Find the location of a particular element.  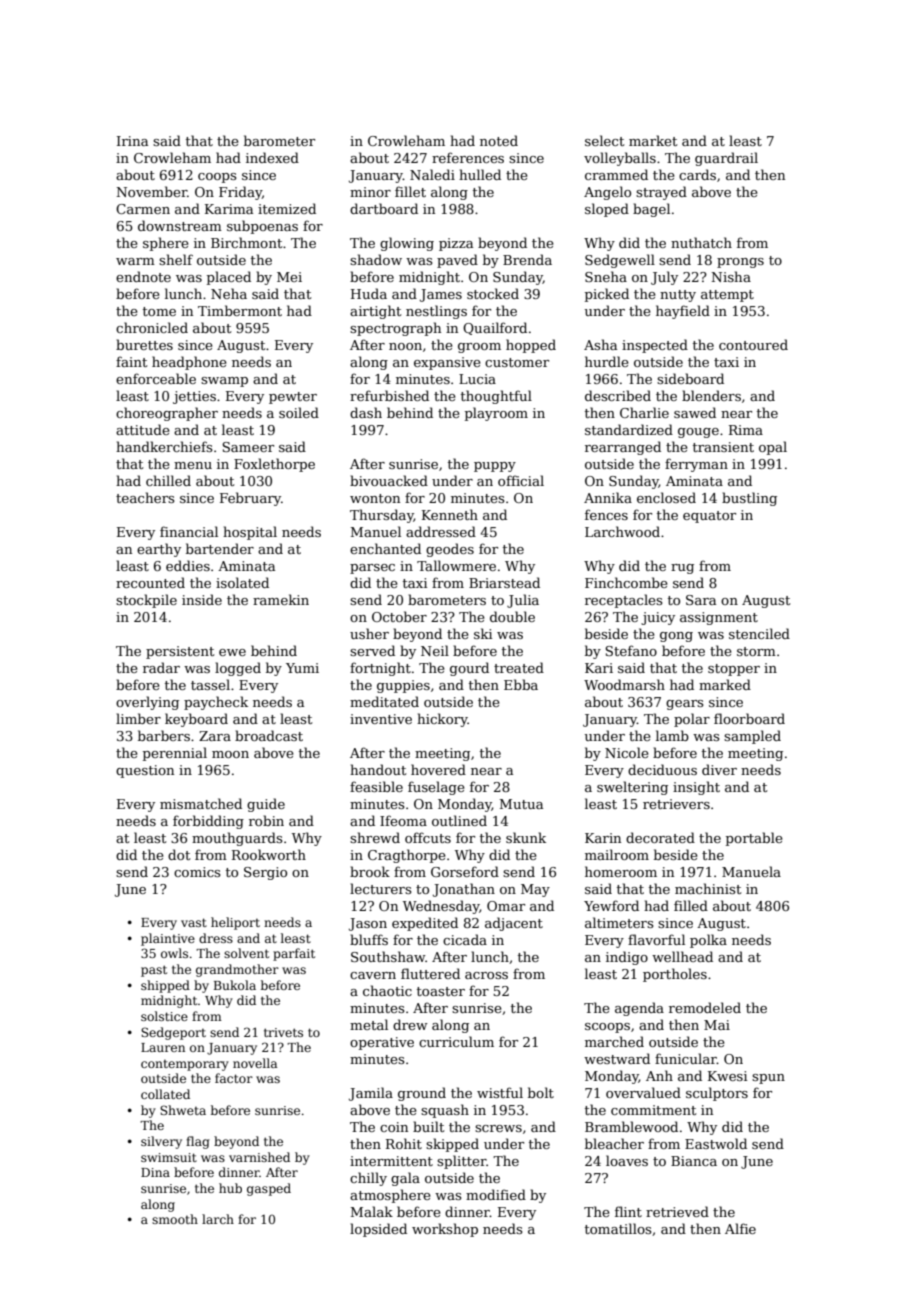

Rohit is located at coordinates (404, 1143).
